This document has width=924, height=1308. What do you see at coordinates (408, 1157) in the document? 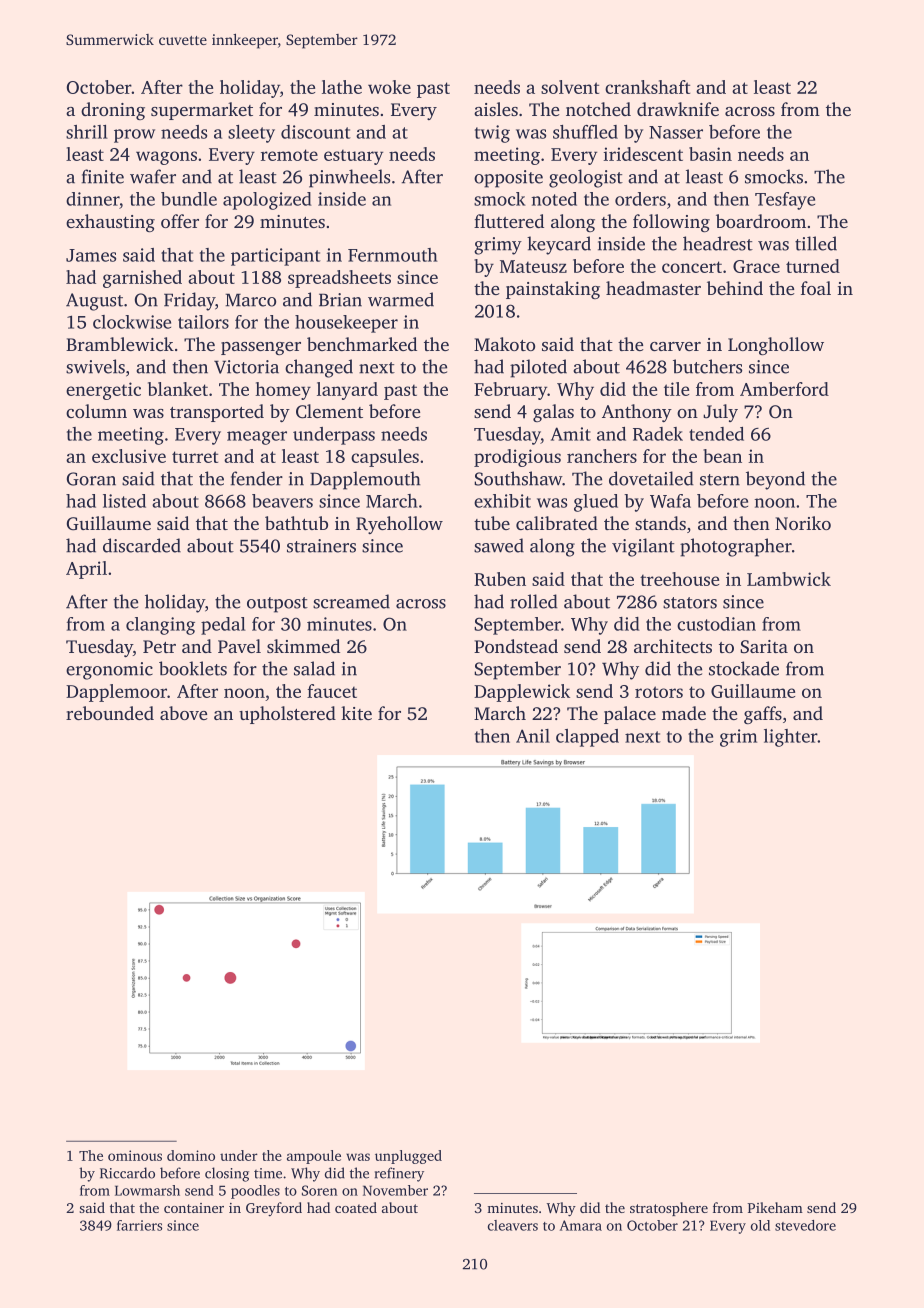
I see `unplugged` at bounding box center [408, 1157].
